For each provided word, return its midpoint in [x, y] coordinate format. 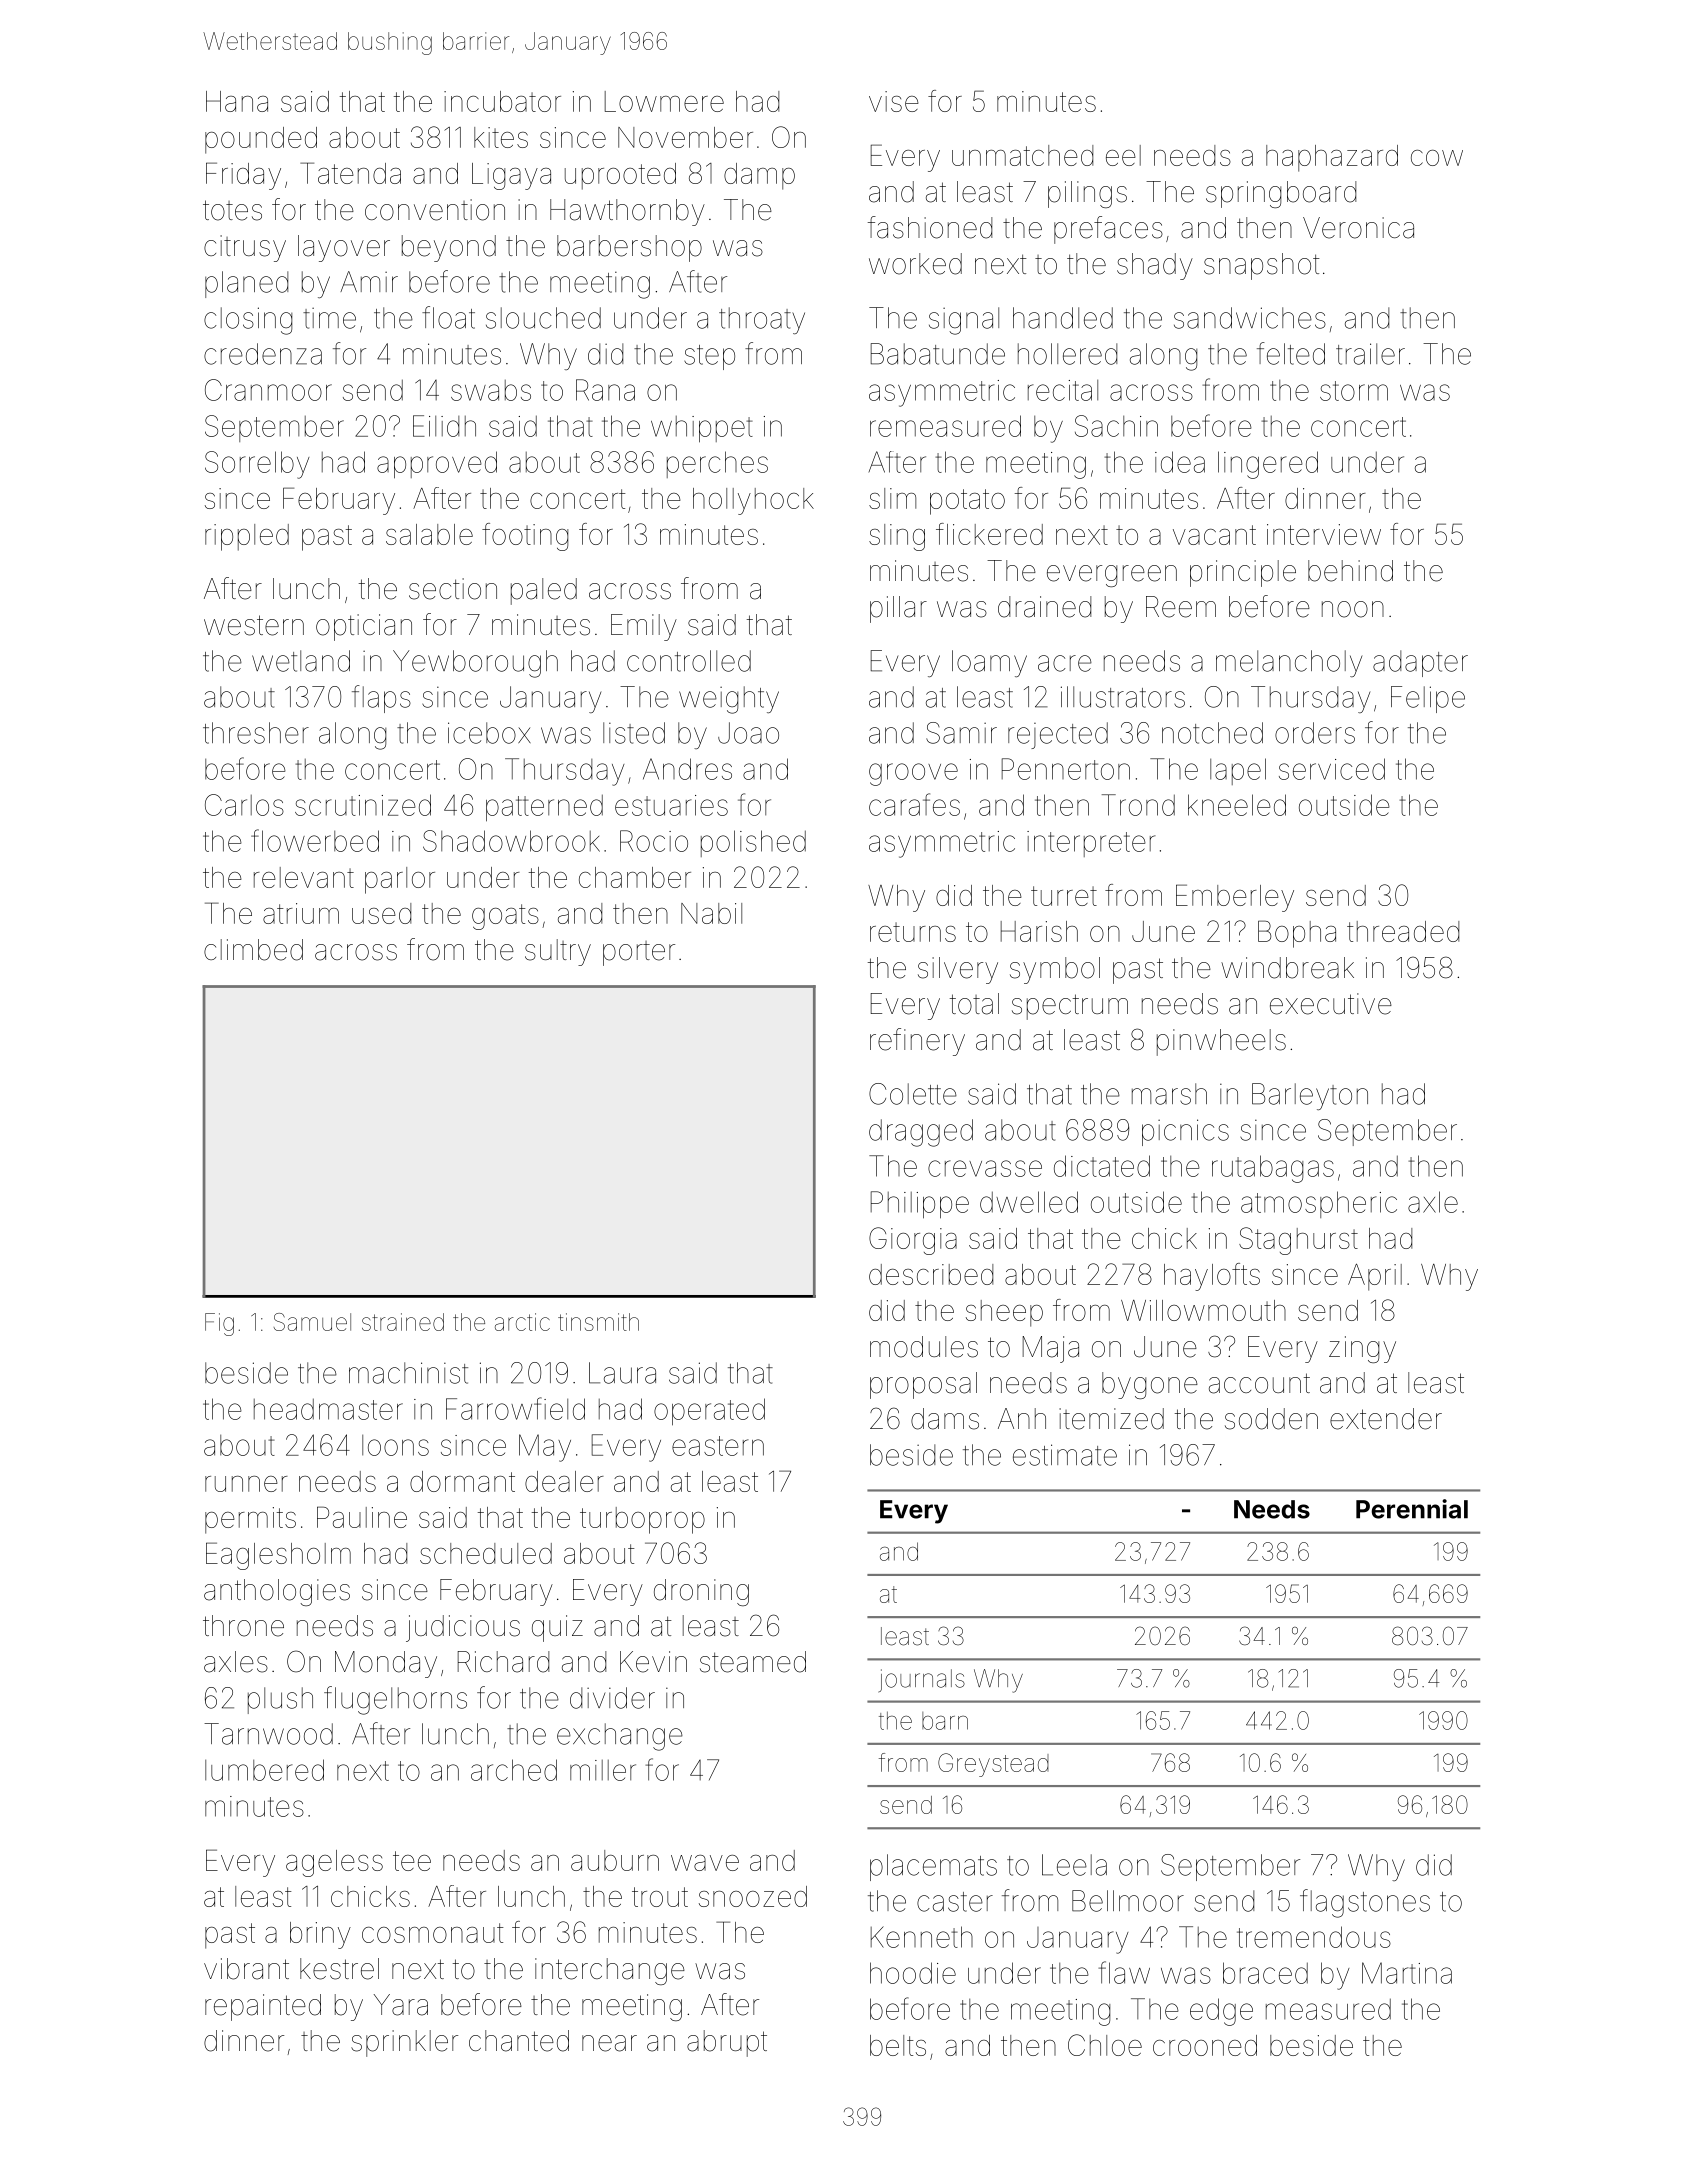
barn [945, 1721]
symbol [1055, 970]
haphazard [1332, 158]
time [329, 318]
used [381, 913]
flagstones [1365, 1903]
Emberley [1235, 898]
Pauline [362, 1517]
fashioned [930, 227]
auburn [615, 1860]
